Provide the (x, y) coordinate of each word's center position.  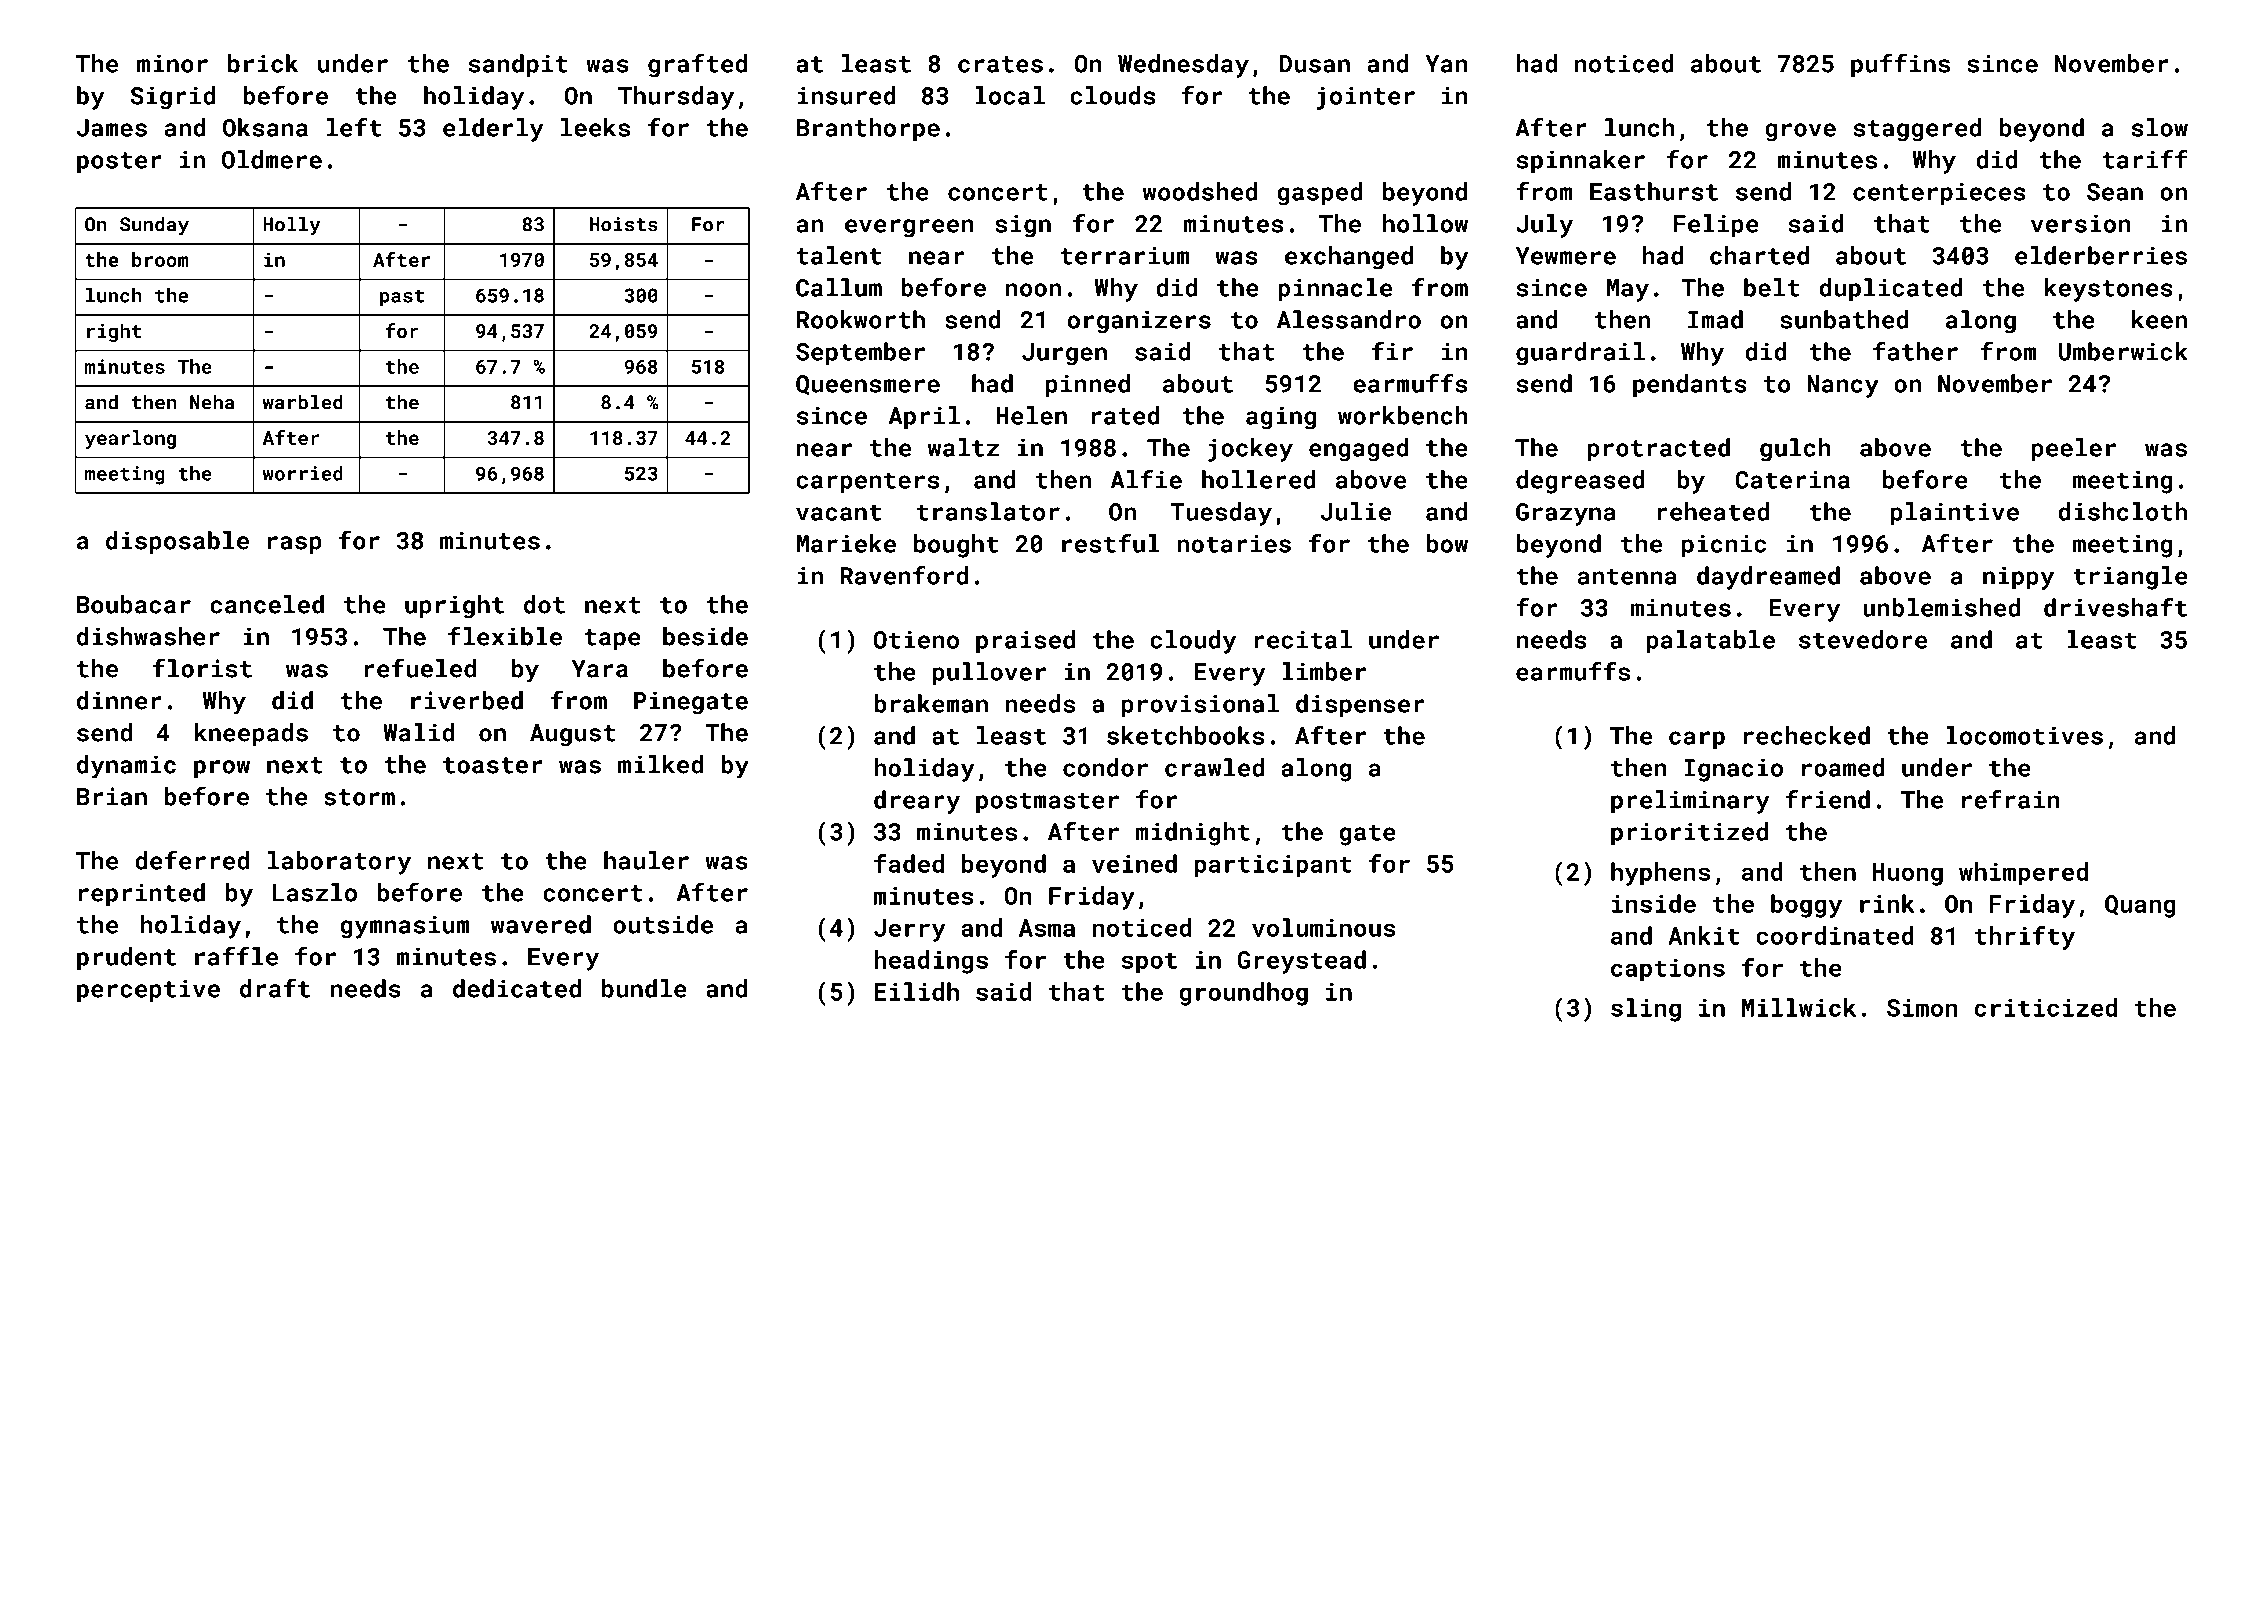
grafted (697, 65)
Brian (112, 796)
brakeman (931, 703)
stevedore (1863, 639)
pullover (989, 674)
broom (160, 259)
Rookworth (861, 319)
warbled (303, 402)
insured (847, 95)
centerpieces (1939, 194)
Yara (600, 669)
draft (275, 988)
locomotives (2024, 735)
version (2081, 223)
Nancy (1843, 386)
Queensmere (868, 385)
